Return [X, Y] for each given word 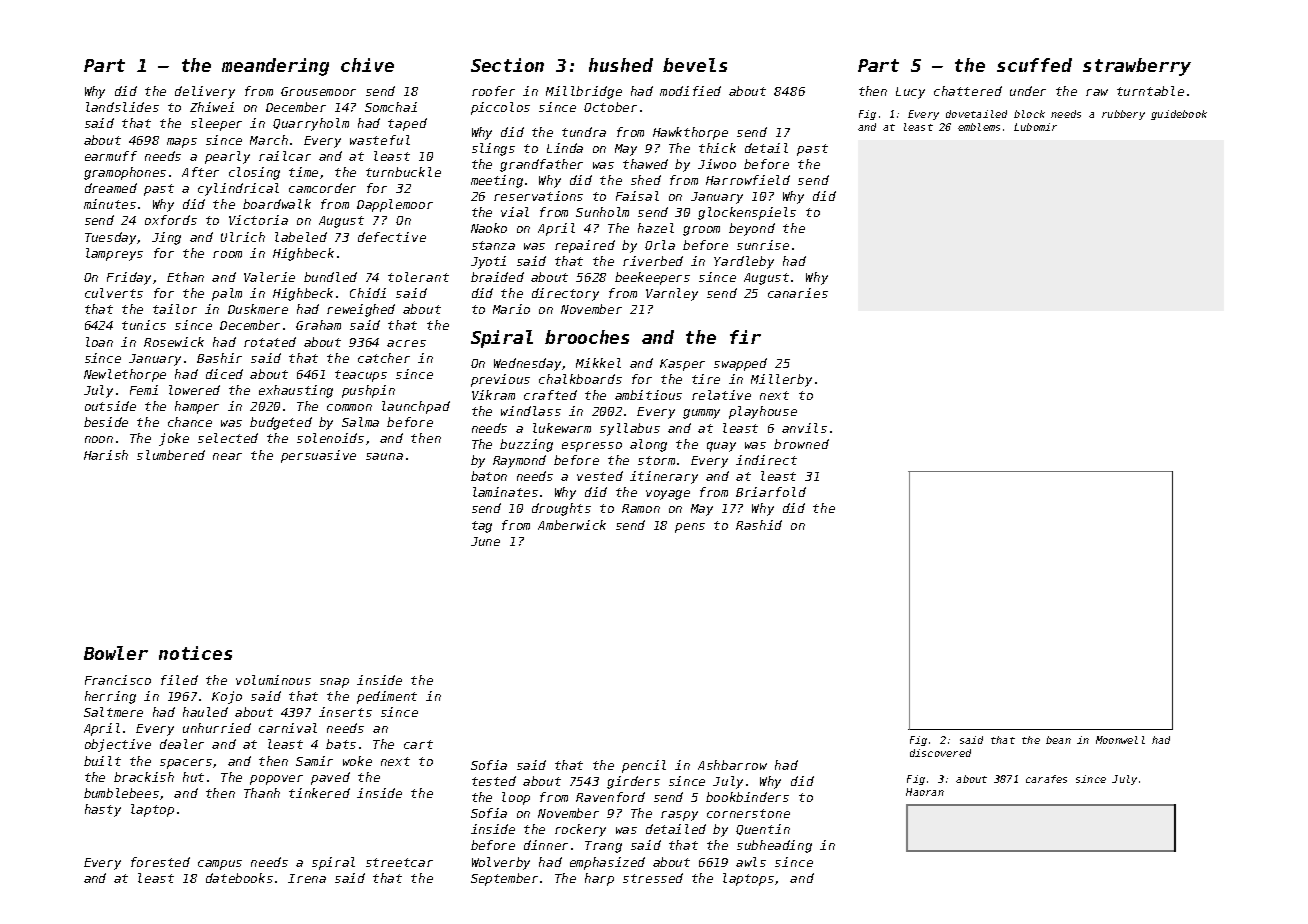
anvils [804, 428]
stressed [653, 878]
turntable [1150, 91]
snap [334, 683]
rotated [270, 342]
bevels [695, 65]
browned [801, 444]
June [485, 541]
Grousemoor [318, 91]
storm [656, 460]
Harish [106, 455]
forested [160, 862]
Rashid [759, 525]
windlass [531, 411]
